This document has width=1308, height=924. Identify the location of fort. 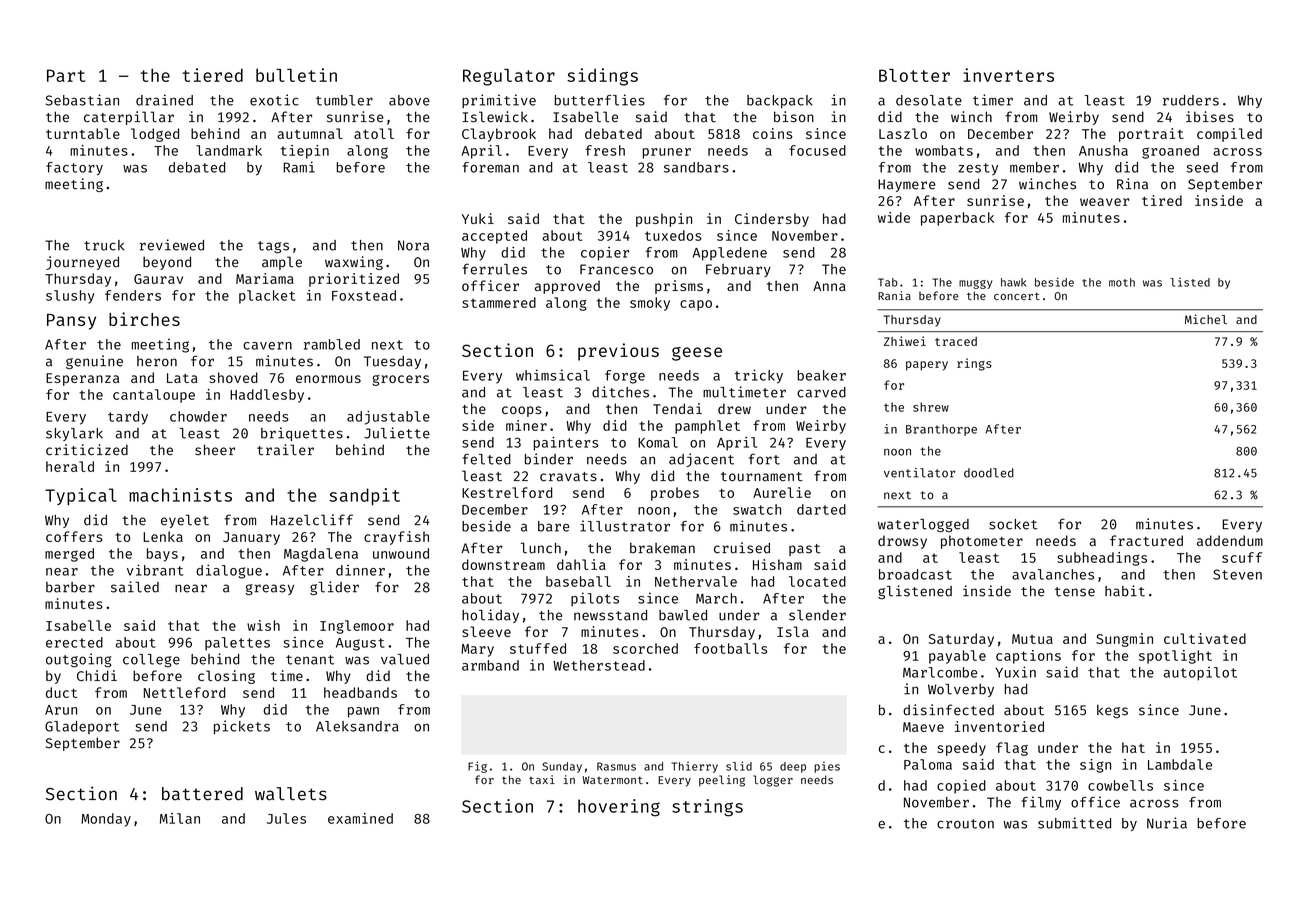
(764, 459).
